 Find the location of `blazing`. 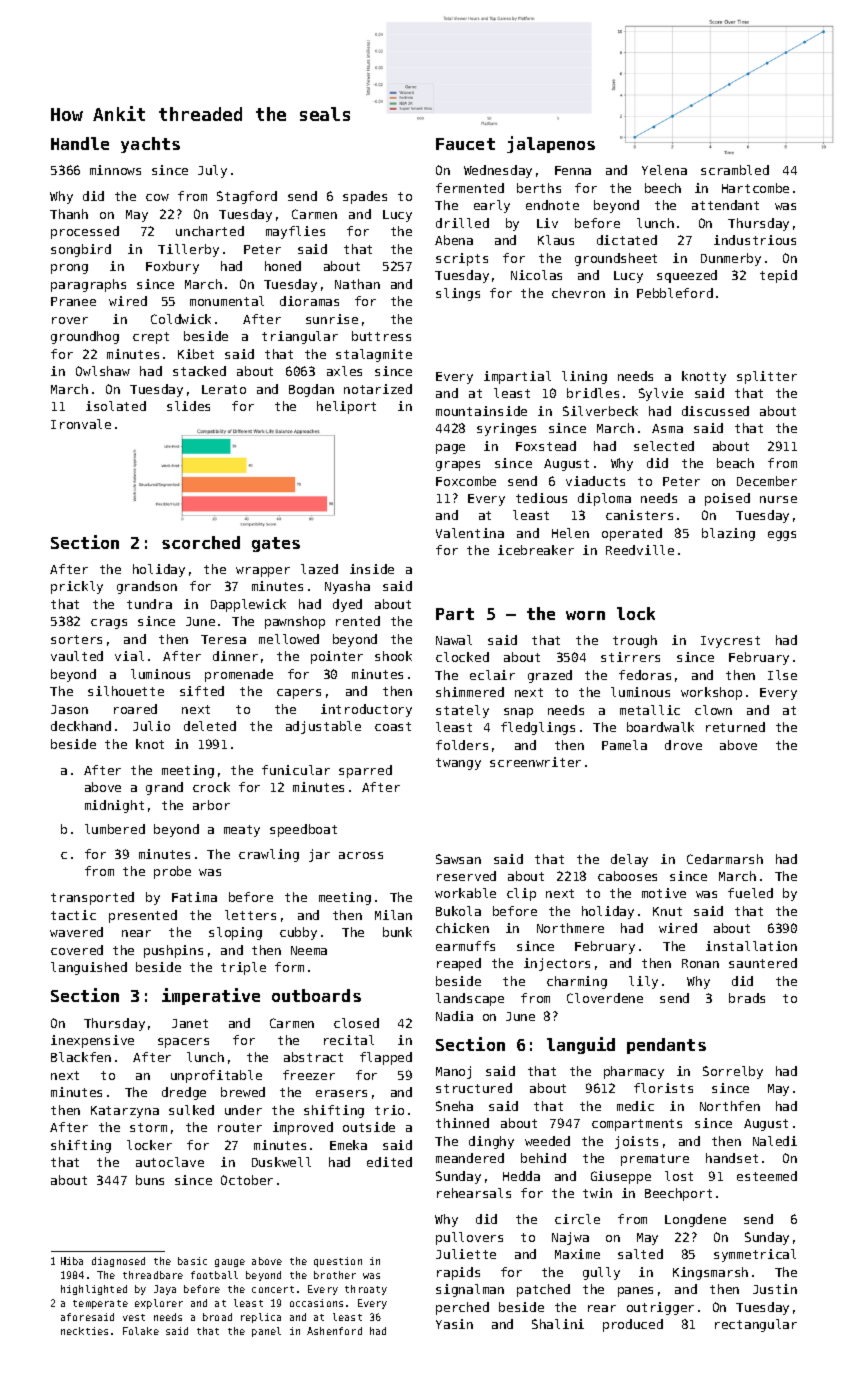

blazing is located at coordinates (728, 534).
